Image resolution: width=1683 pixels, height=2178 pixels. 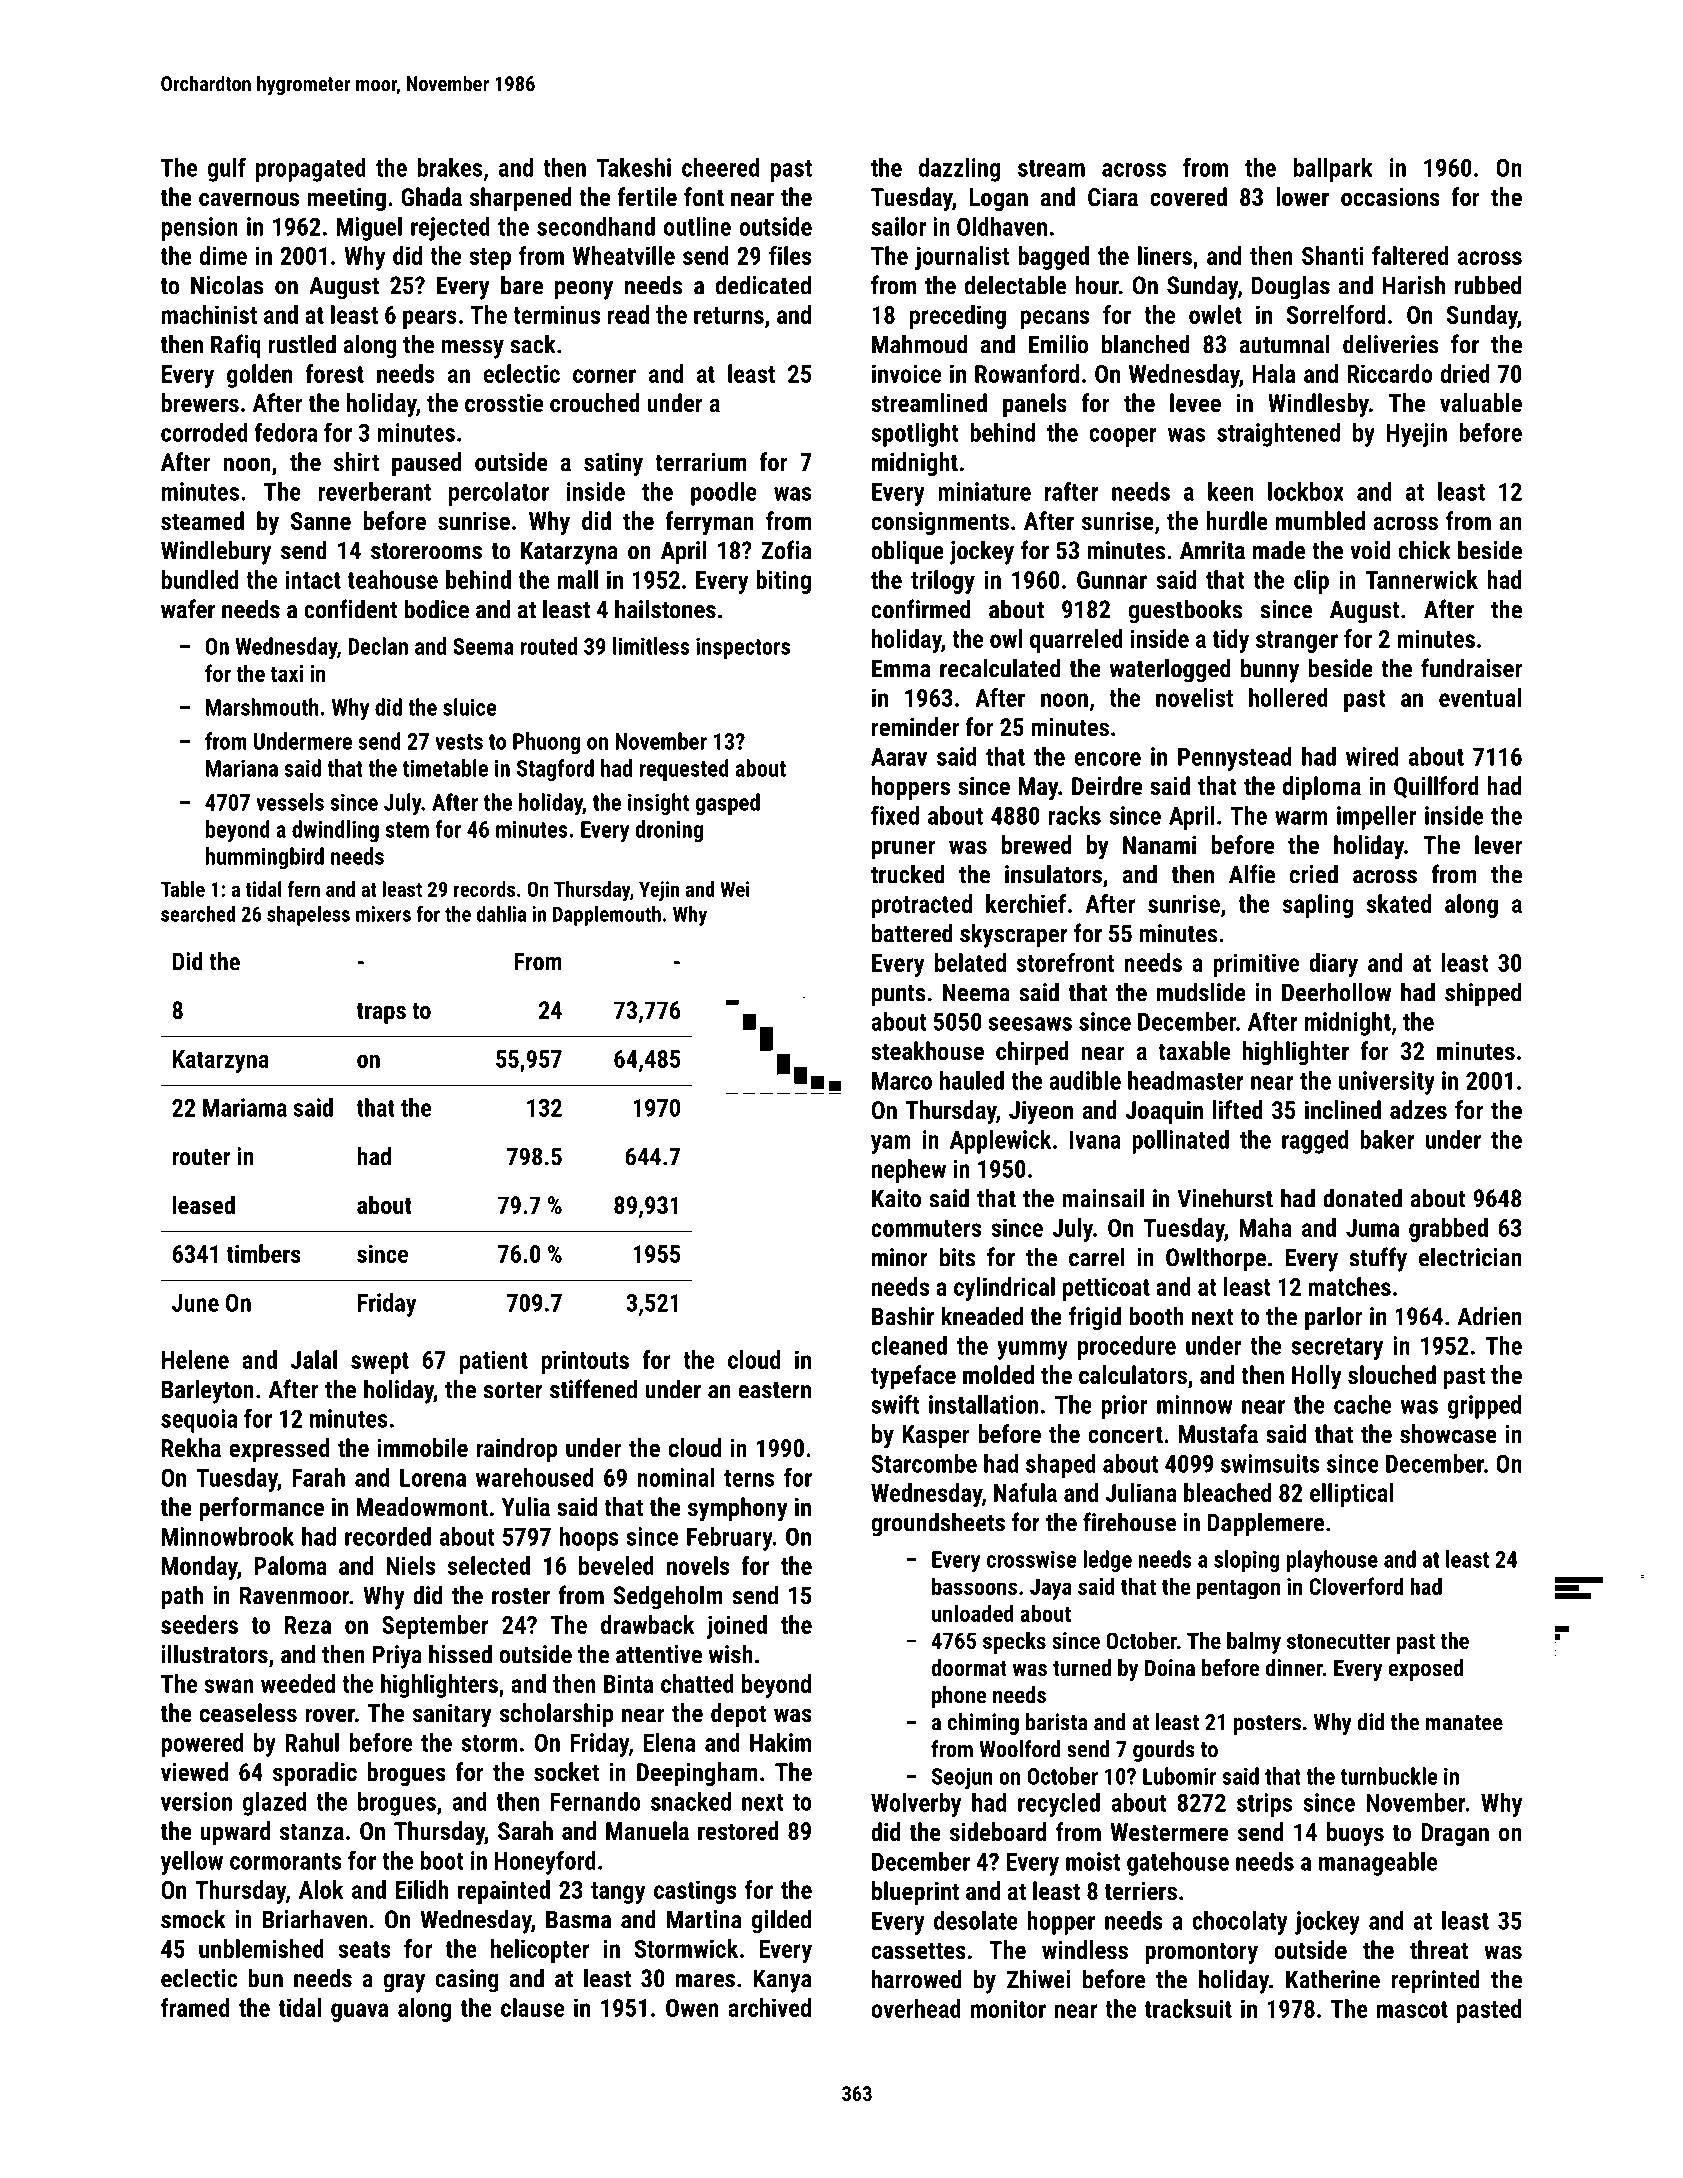 What do you see at coordinates (938, 1524) in the screenshot?
I see `groundsheets` at bounding box center [938, 1524].
